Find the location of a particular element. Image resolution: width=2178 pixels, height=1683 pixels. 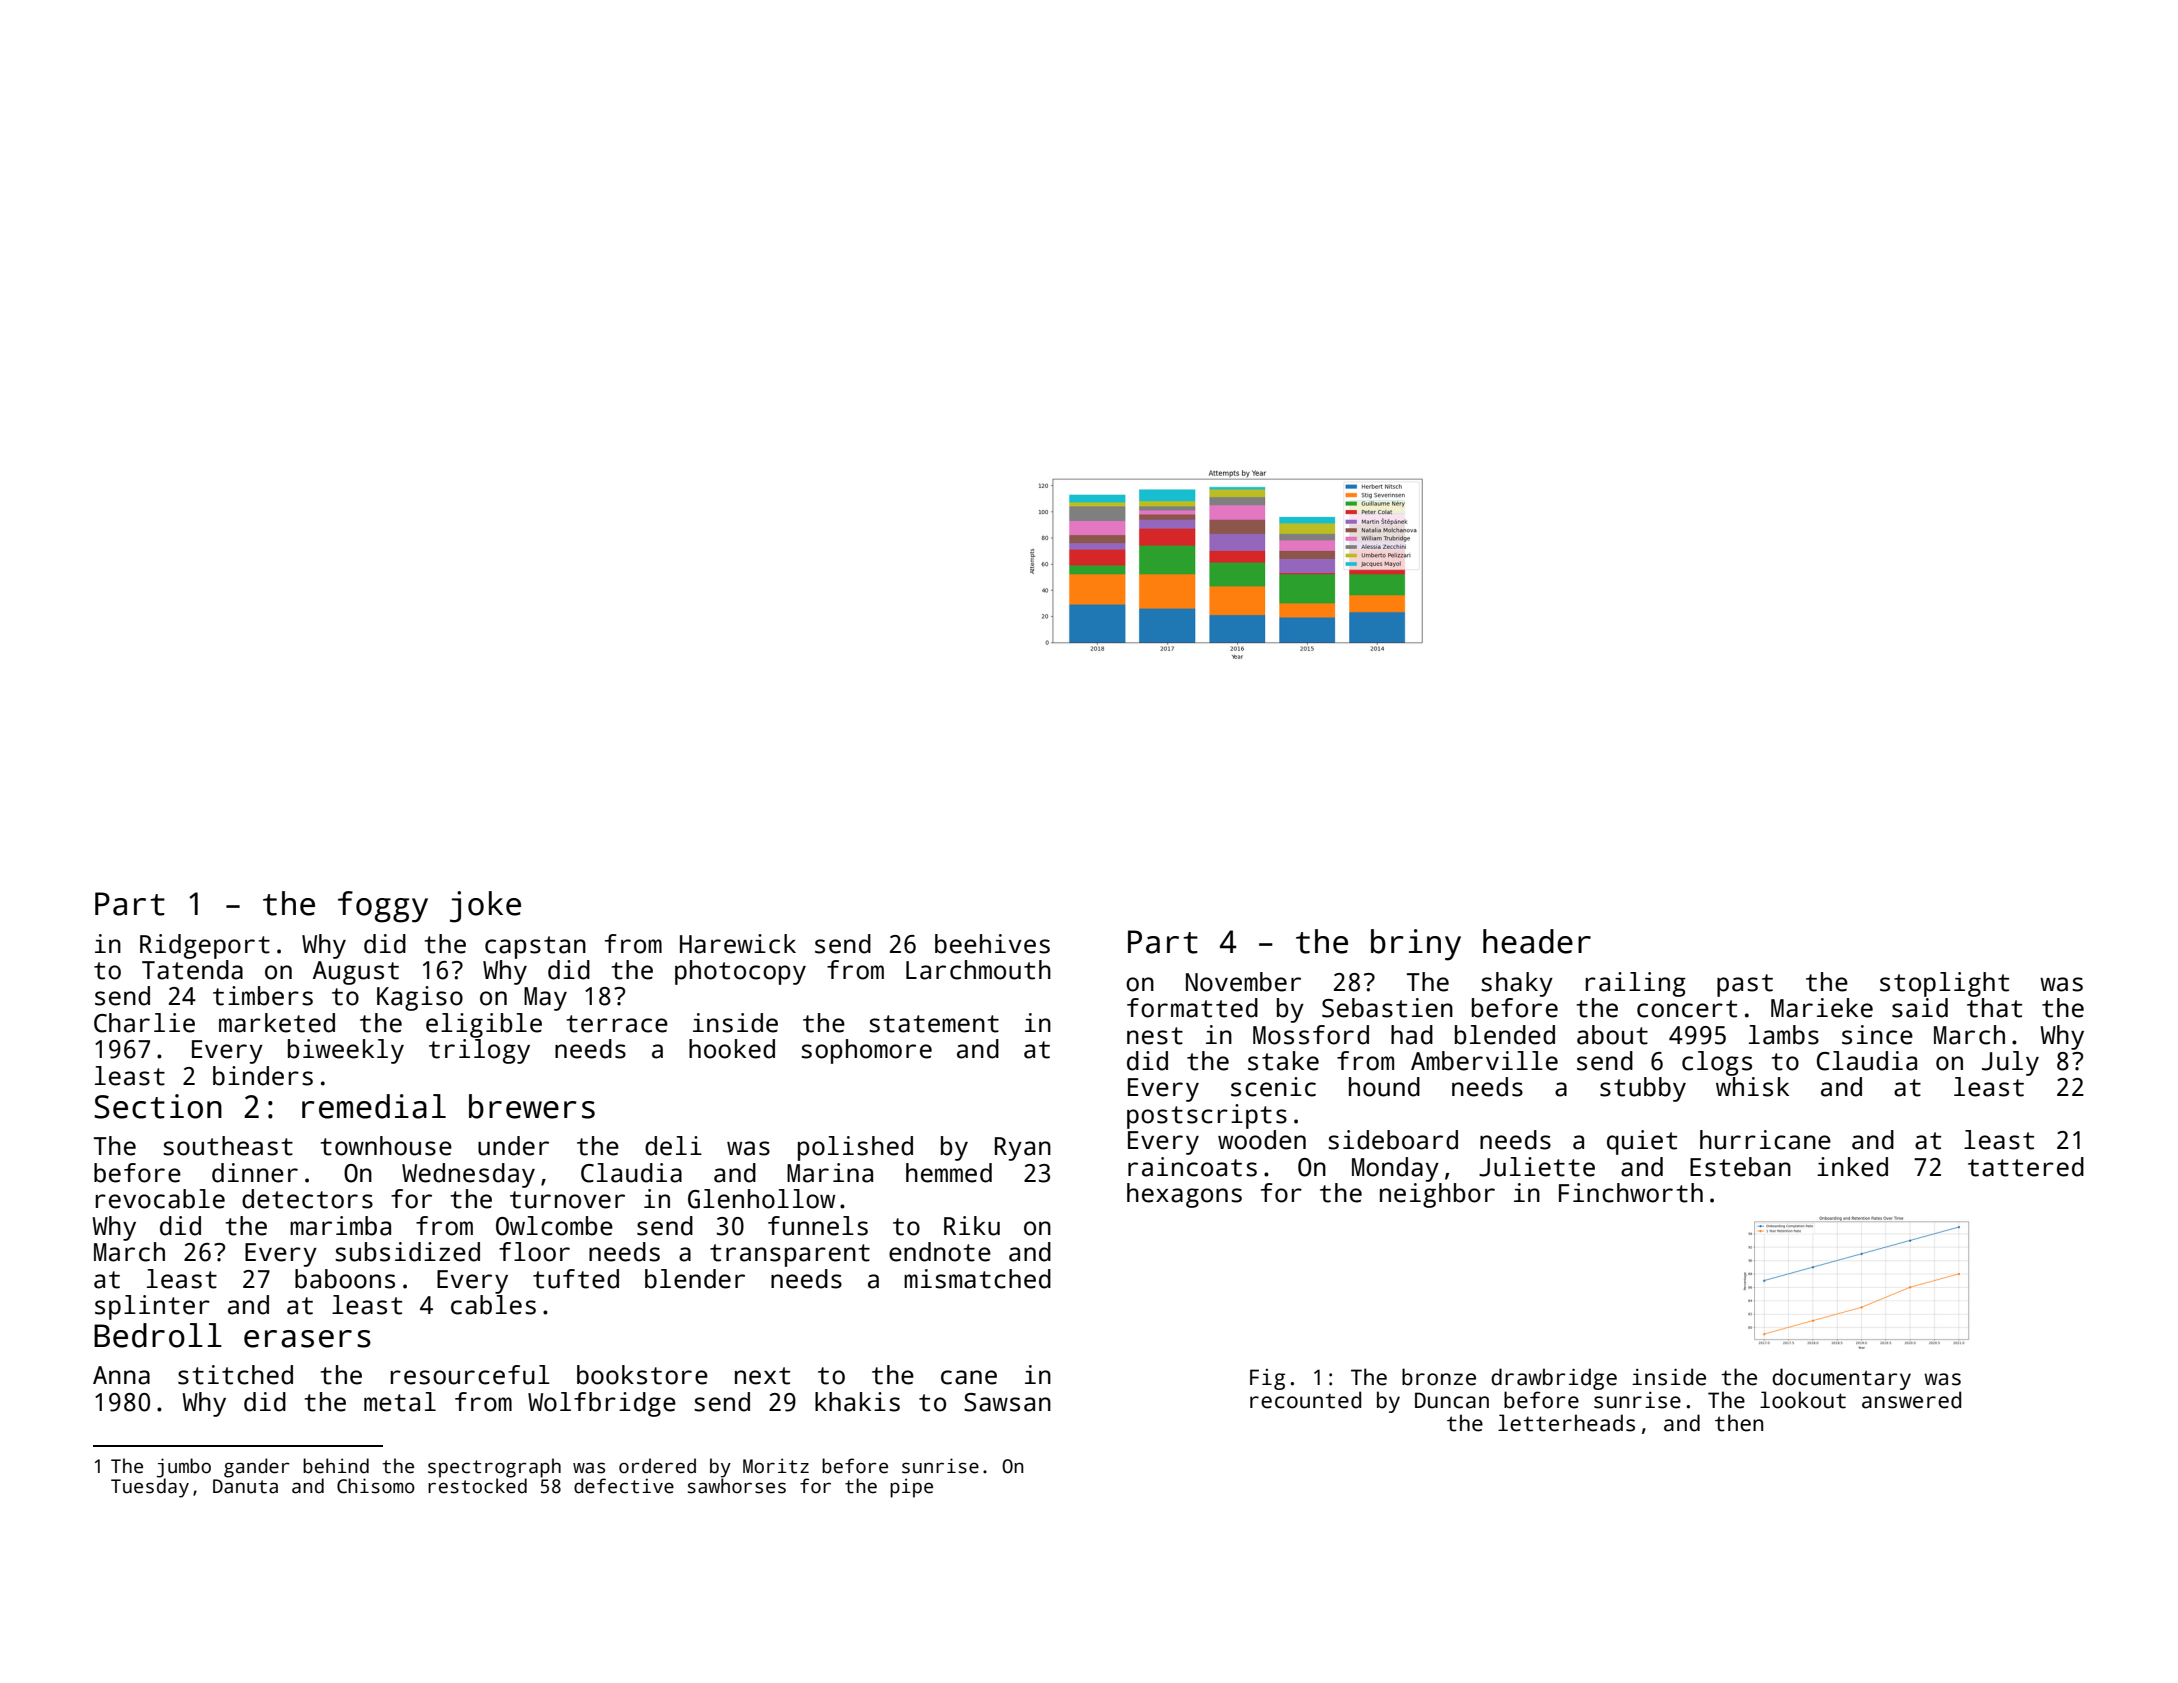

splinter is located at coordinates (152, 1307).
